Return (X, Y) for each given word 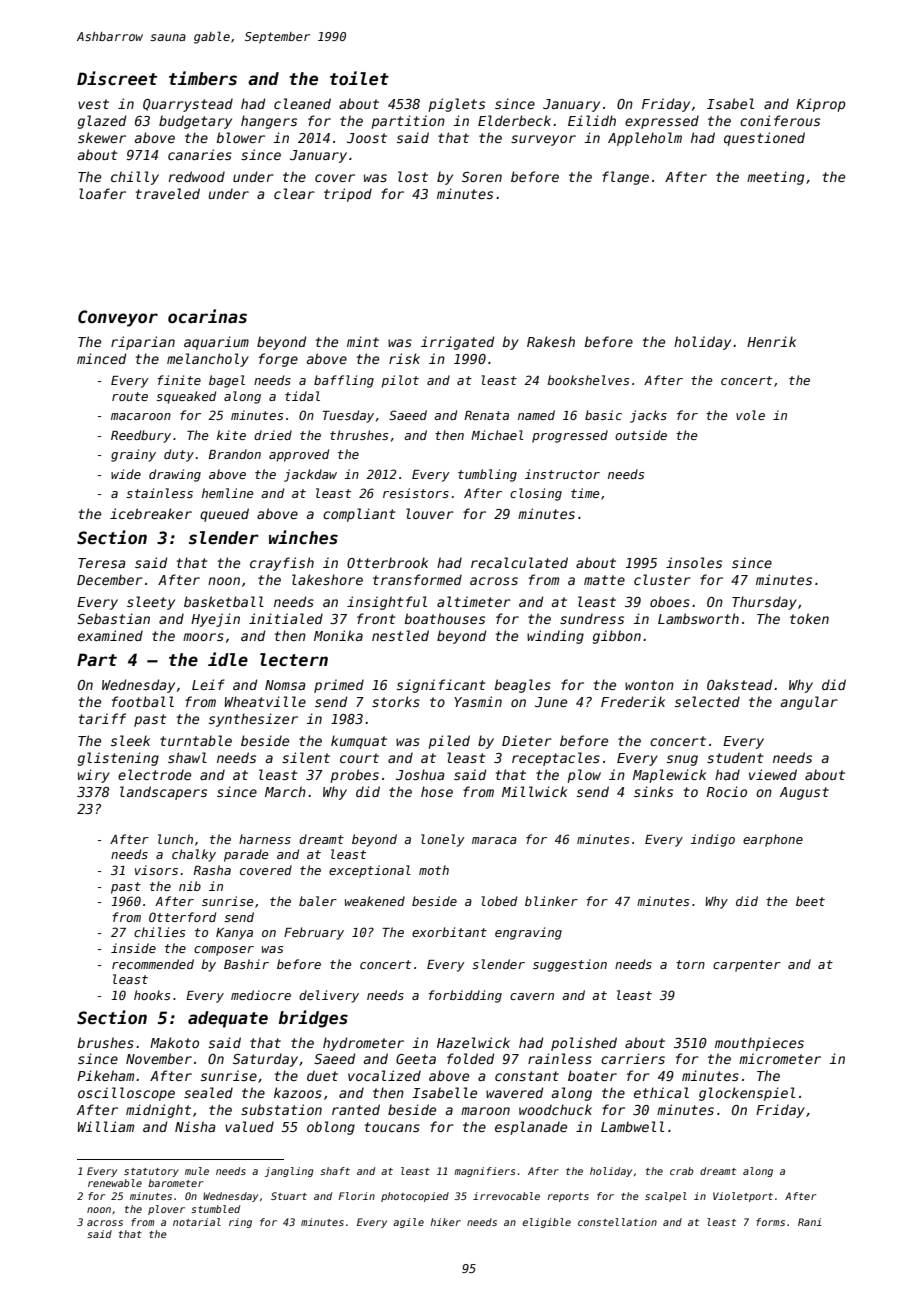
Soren (482, 177)
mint (363, 341)
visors (156, 870)
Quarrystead (188, 105)
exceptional (370, 871)
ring (240, 1223)
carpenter (747, 966)
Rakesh (551, 341)
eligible (547, 1223)
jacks (648, 416)
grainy (133, 455)
